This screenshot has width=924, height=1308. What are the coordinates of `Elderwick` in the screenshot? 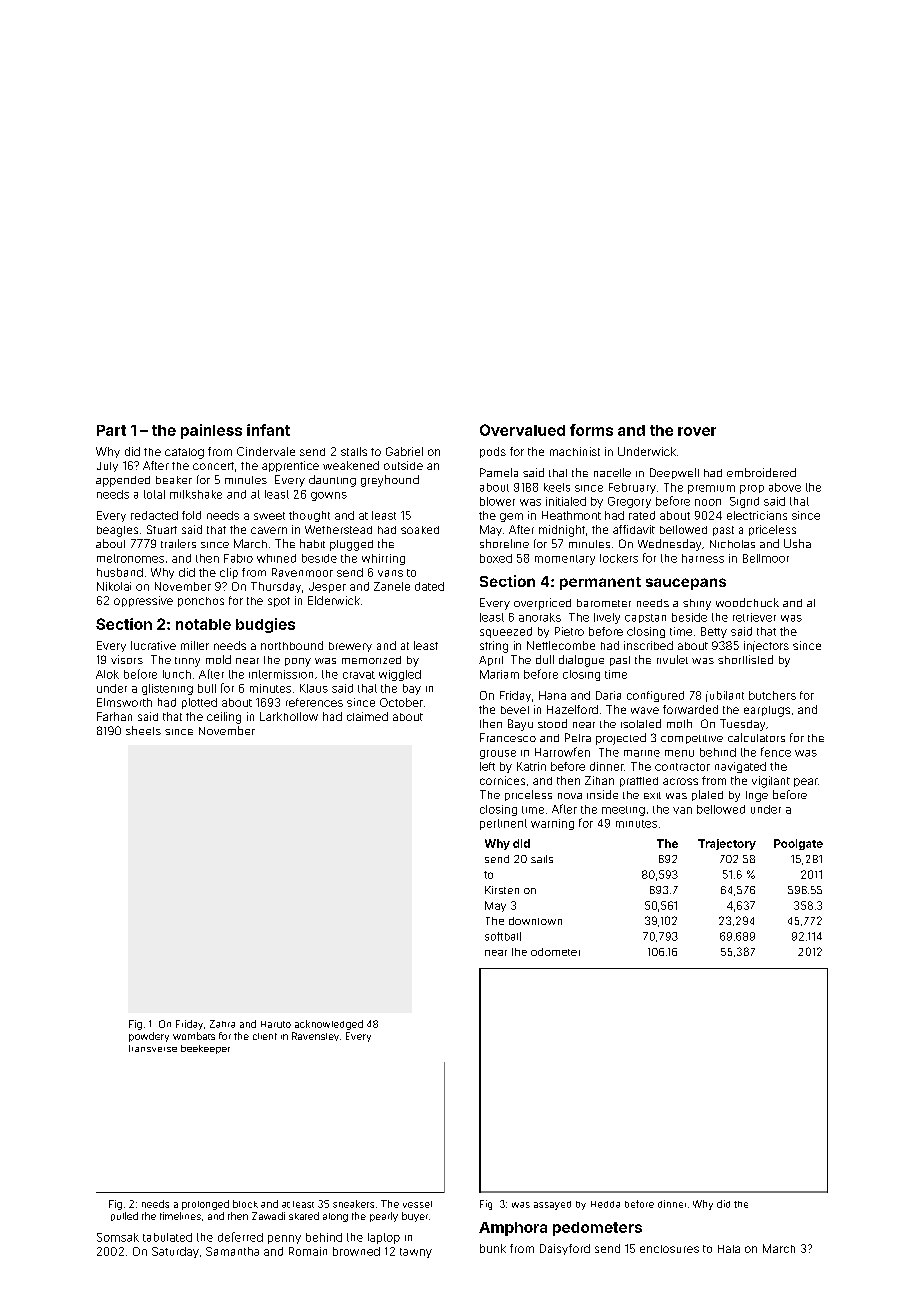 It's located at (334, 600).
